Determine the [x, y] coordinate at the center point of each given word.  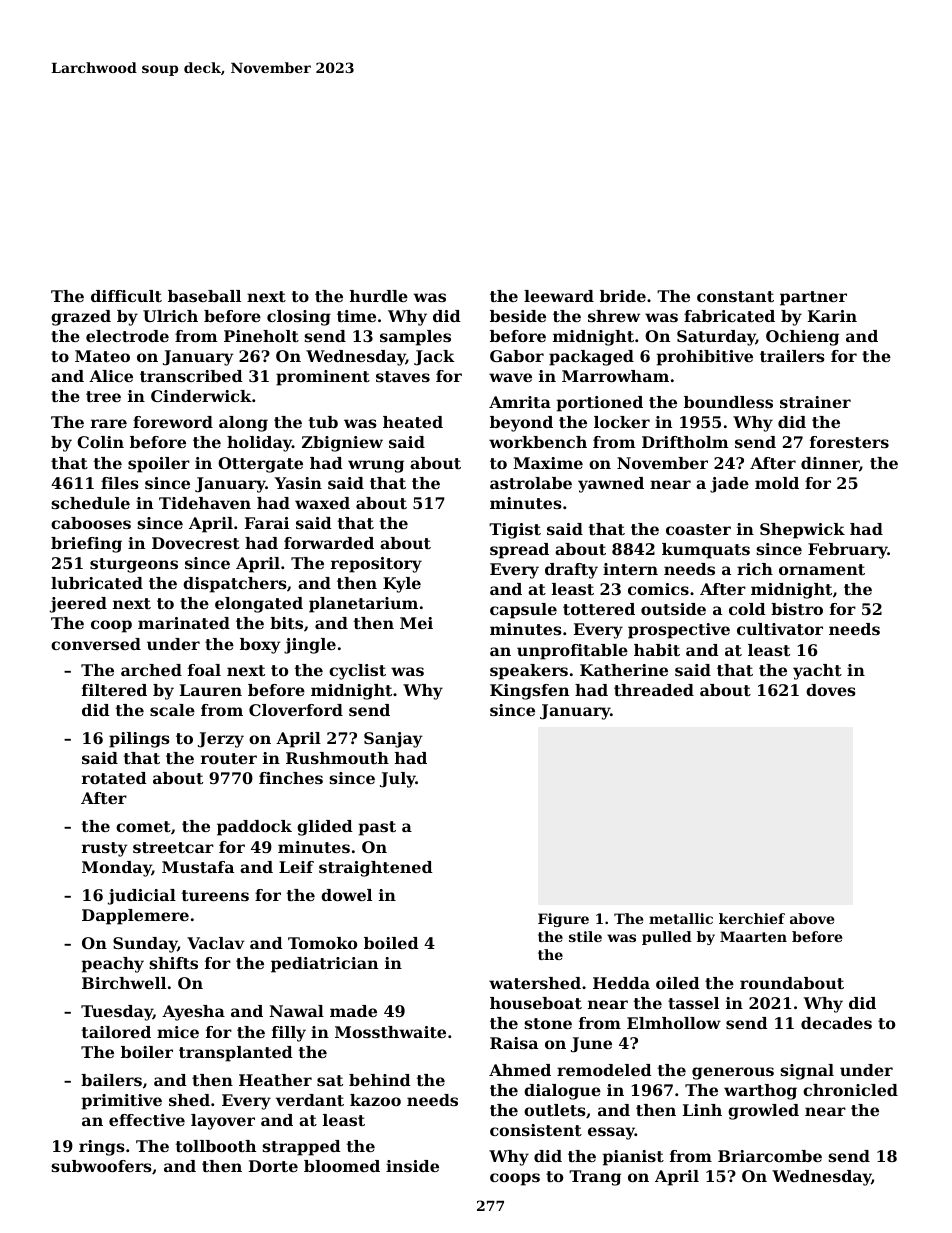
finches [291, 778]
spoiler [159, 465]
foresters [849, 442]
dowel [346, 895]
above [812, 918]
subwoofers [101, 1166]
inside [412, 1166]
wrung [376, 466]
